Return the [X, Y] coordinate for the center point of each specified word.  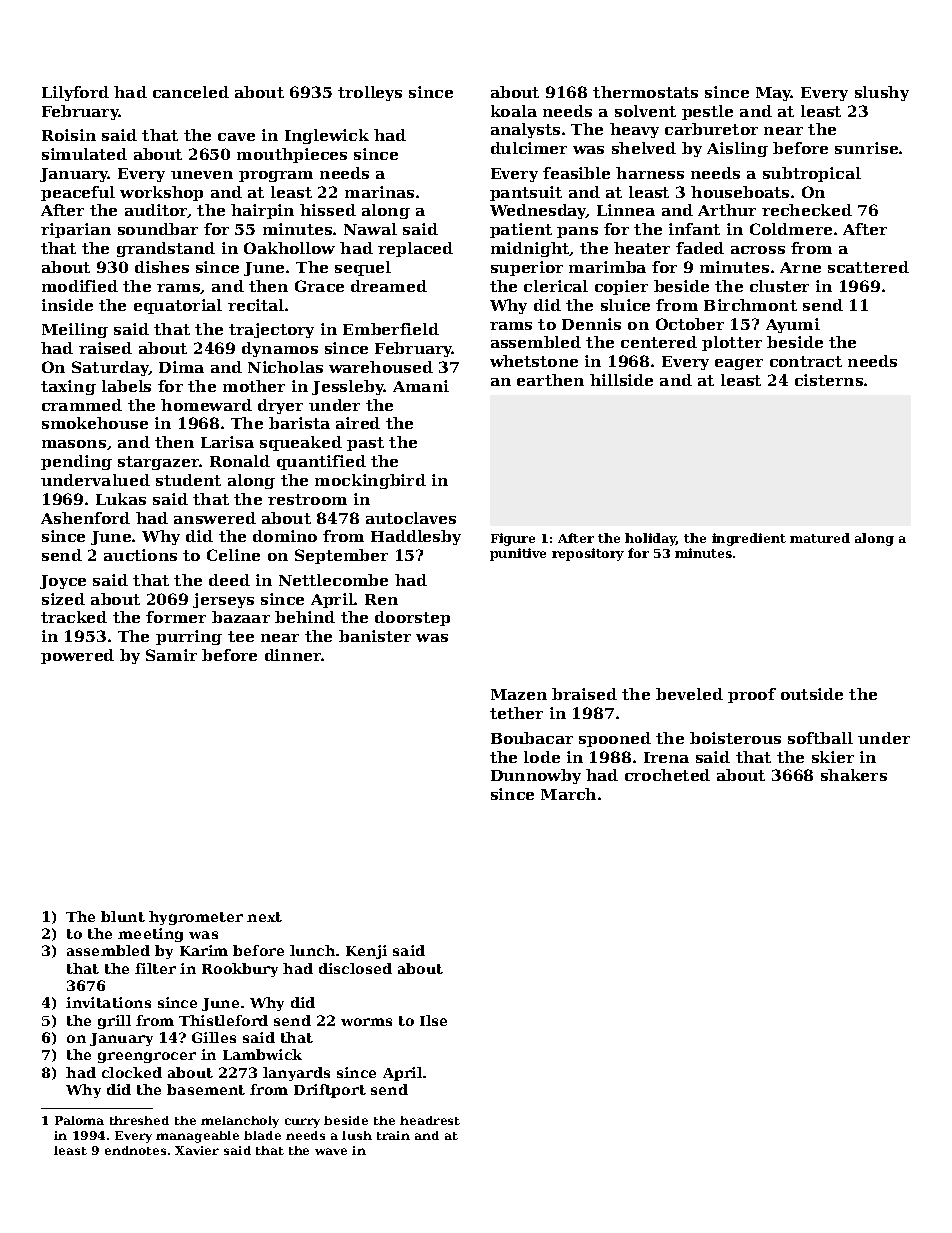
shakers [854, 775]
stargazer [159, 463]
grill [114, 1022]
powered [77, 656]
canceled [191, 92]
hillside [621, 380]
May [774, 94]
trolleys [370, 93]
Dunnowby [536, 776]
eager [739, 364]
